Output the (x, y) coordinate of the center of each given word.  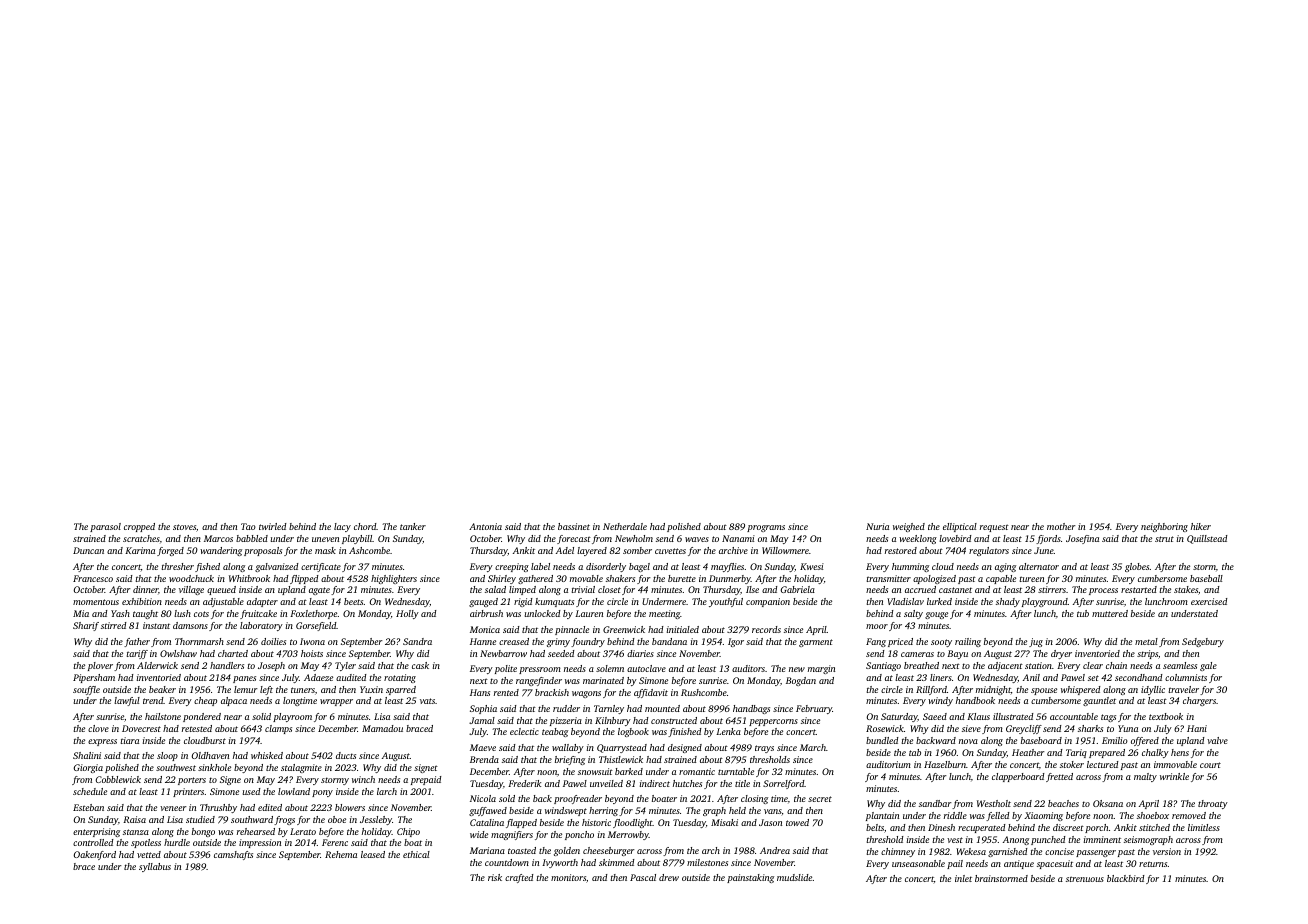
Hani (1197, 728)
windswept (566, 811)
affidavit (651, 693)
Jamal (482, 720)
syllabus (155, 867)
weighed (909, 527)
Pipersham (94, 678)
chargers (1199, 701)
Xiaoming (1043, 816)
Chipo (408, 832)
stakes (1186, 589)
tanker (413, 526)
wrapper (336, 702)
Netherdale (625, 526)
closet (609, 589)
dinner (145, 589)
